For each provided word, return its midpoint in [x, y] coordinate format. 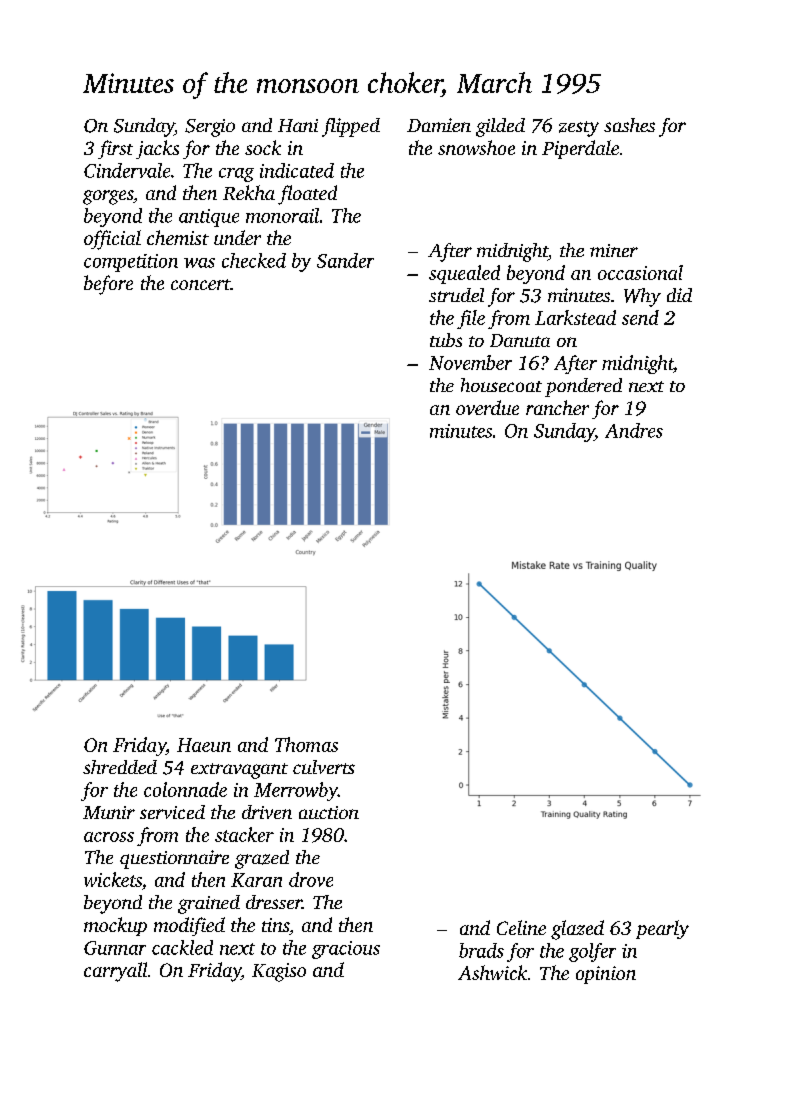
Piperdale [580, 149]
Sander [345, 260]
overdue [487, 407]
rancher [557, 407]
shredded [120, 767]
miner [614, 250]
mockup [115, 926]
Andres [634, 430]
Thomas [306, 744]
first [115, 149]
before [108, 285]
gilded [500, 127]
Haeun [204, 745]
